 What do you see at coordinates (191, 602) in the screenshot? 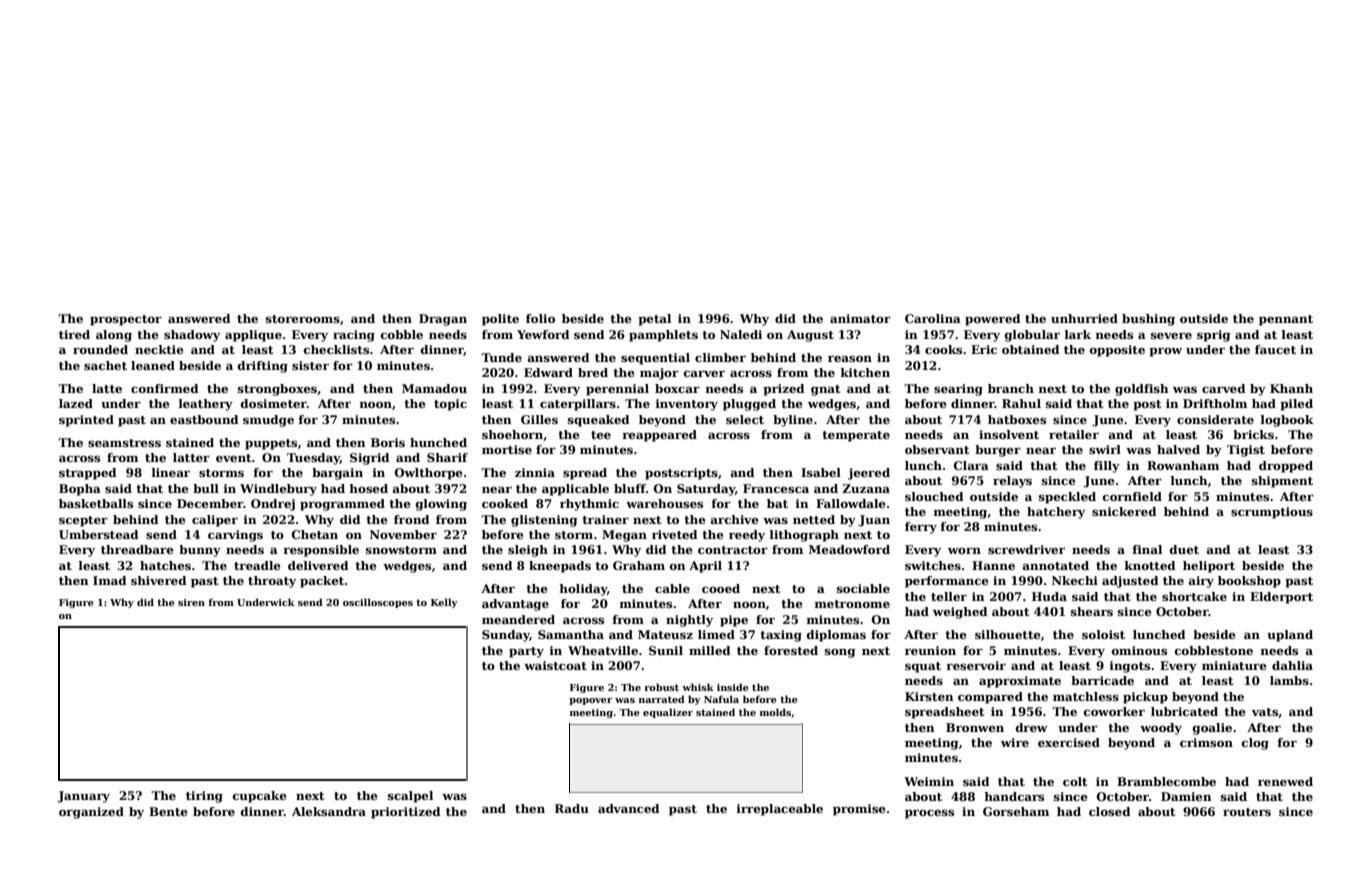
I see `siren` at bounding box center [191, 602].
